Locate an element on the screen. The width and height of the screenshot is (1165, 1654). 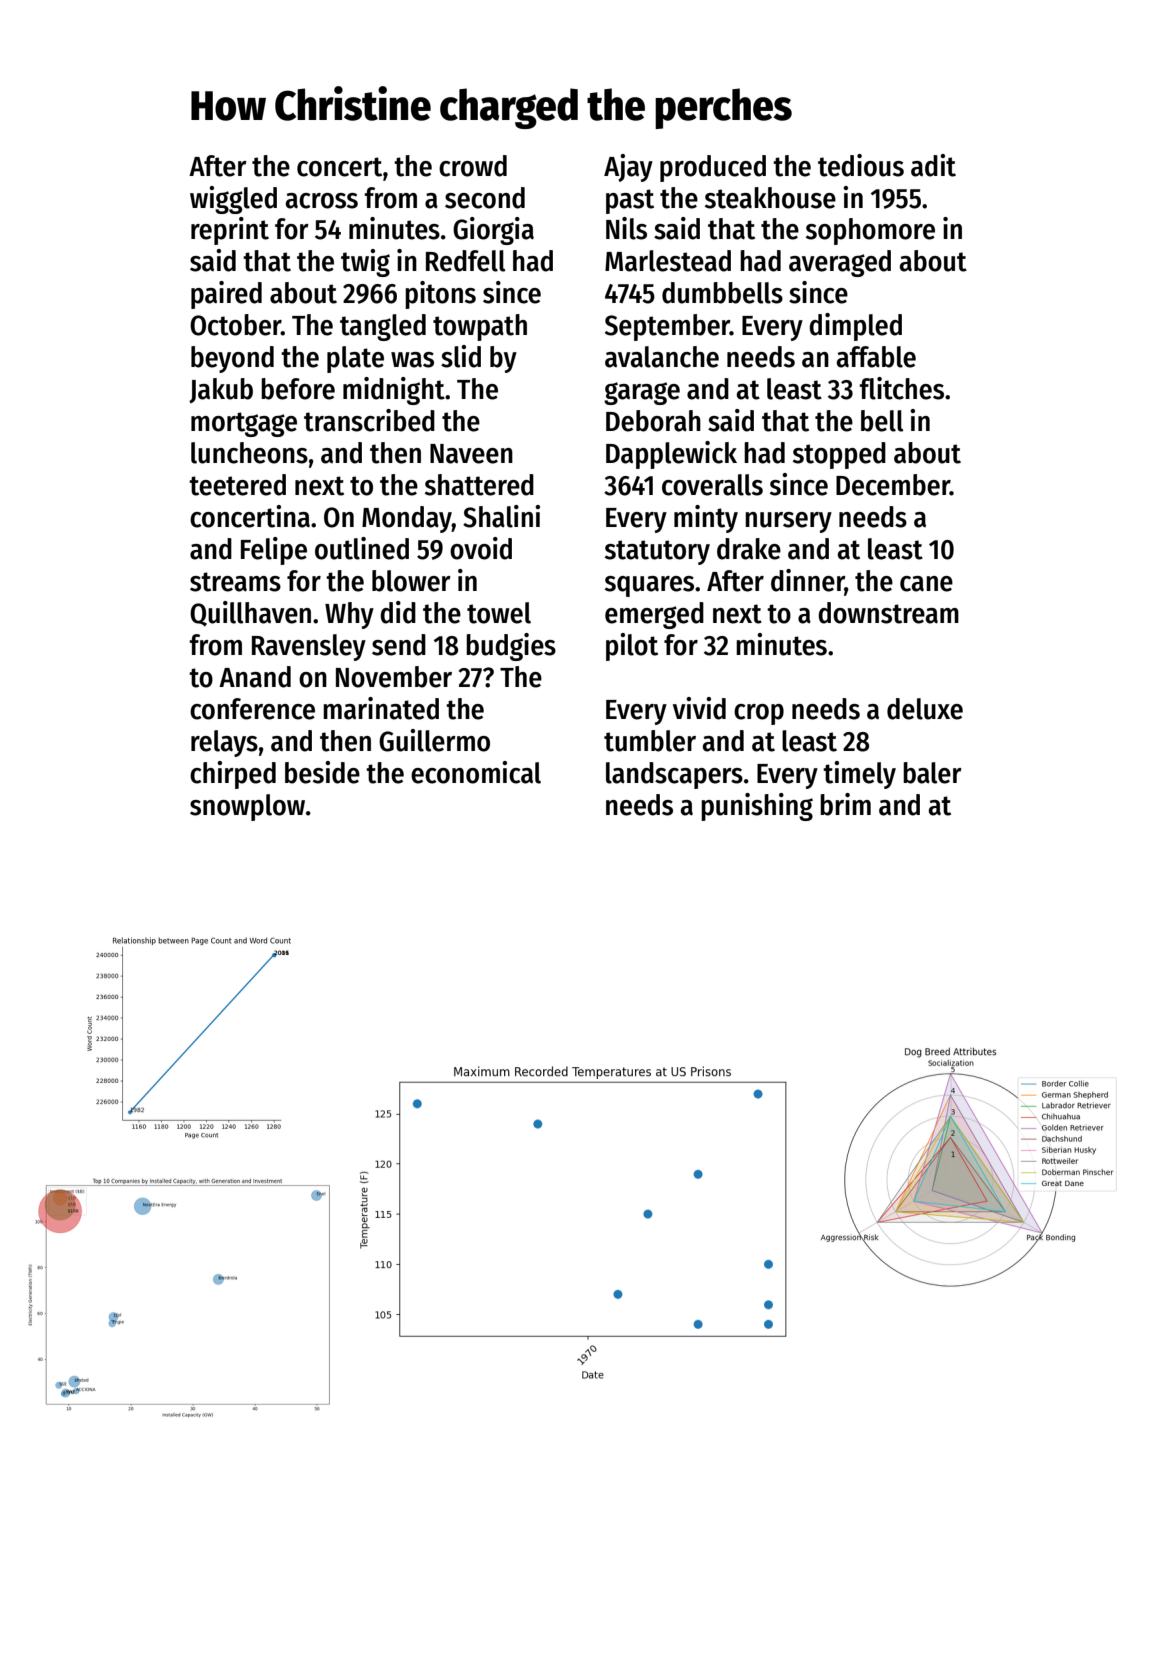
crowd is located at coordinates (473, 166).
